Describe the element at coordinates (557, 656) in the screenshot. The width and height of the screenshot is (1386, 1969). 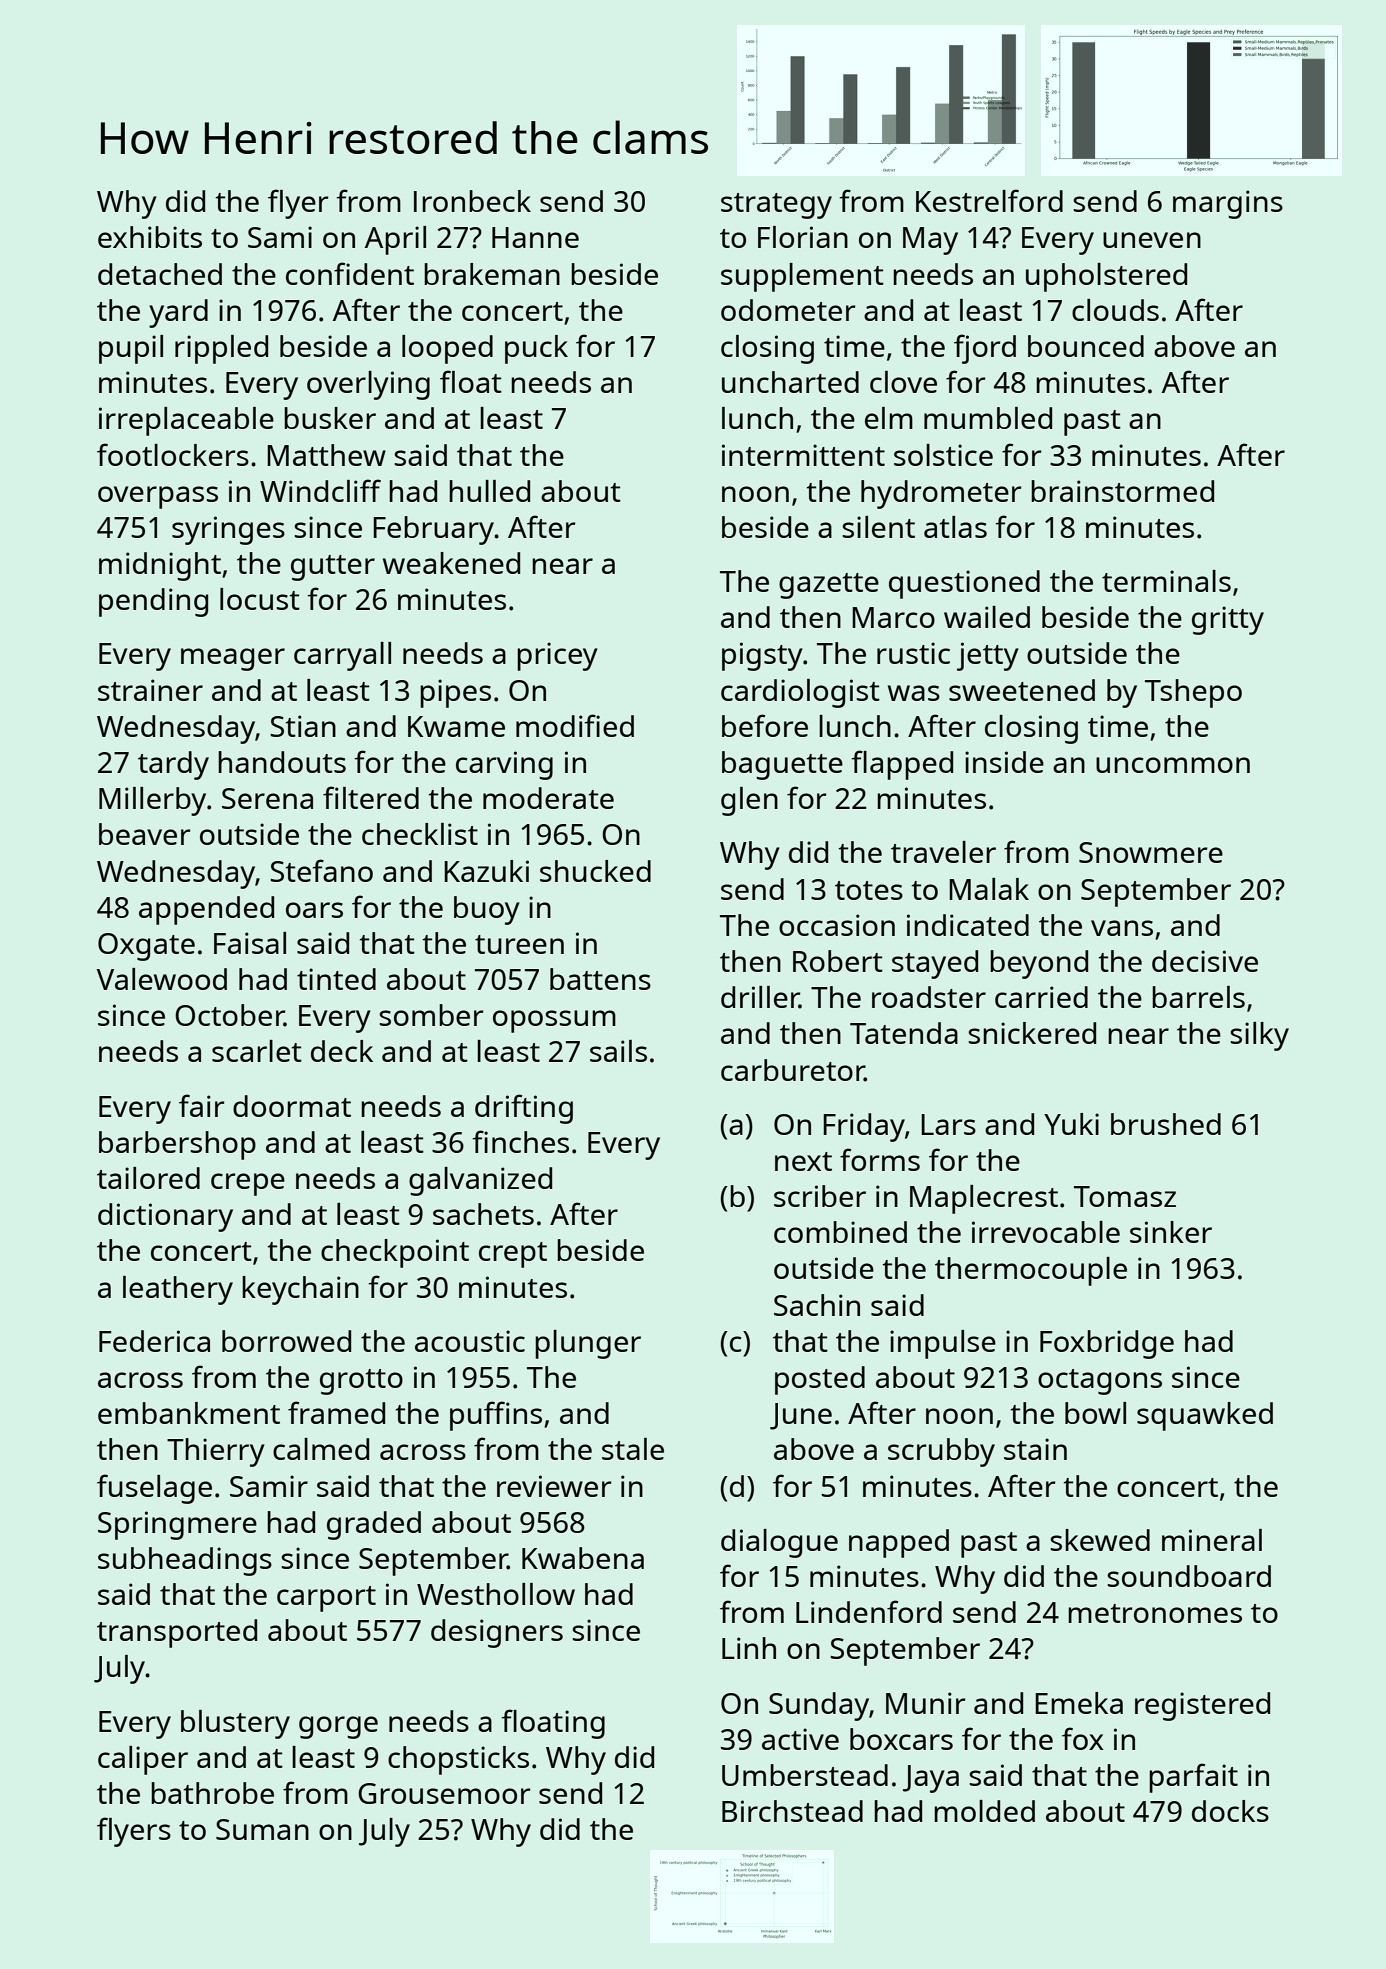
I see `pricey` at that location.
